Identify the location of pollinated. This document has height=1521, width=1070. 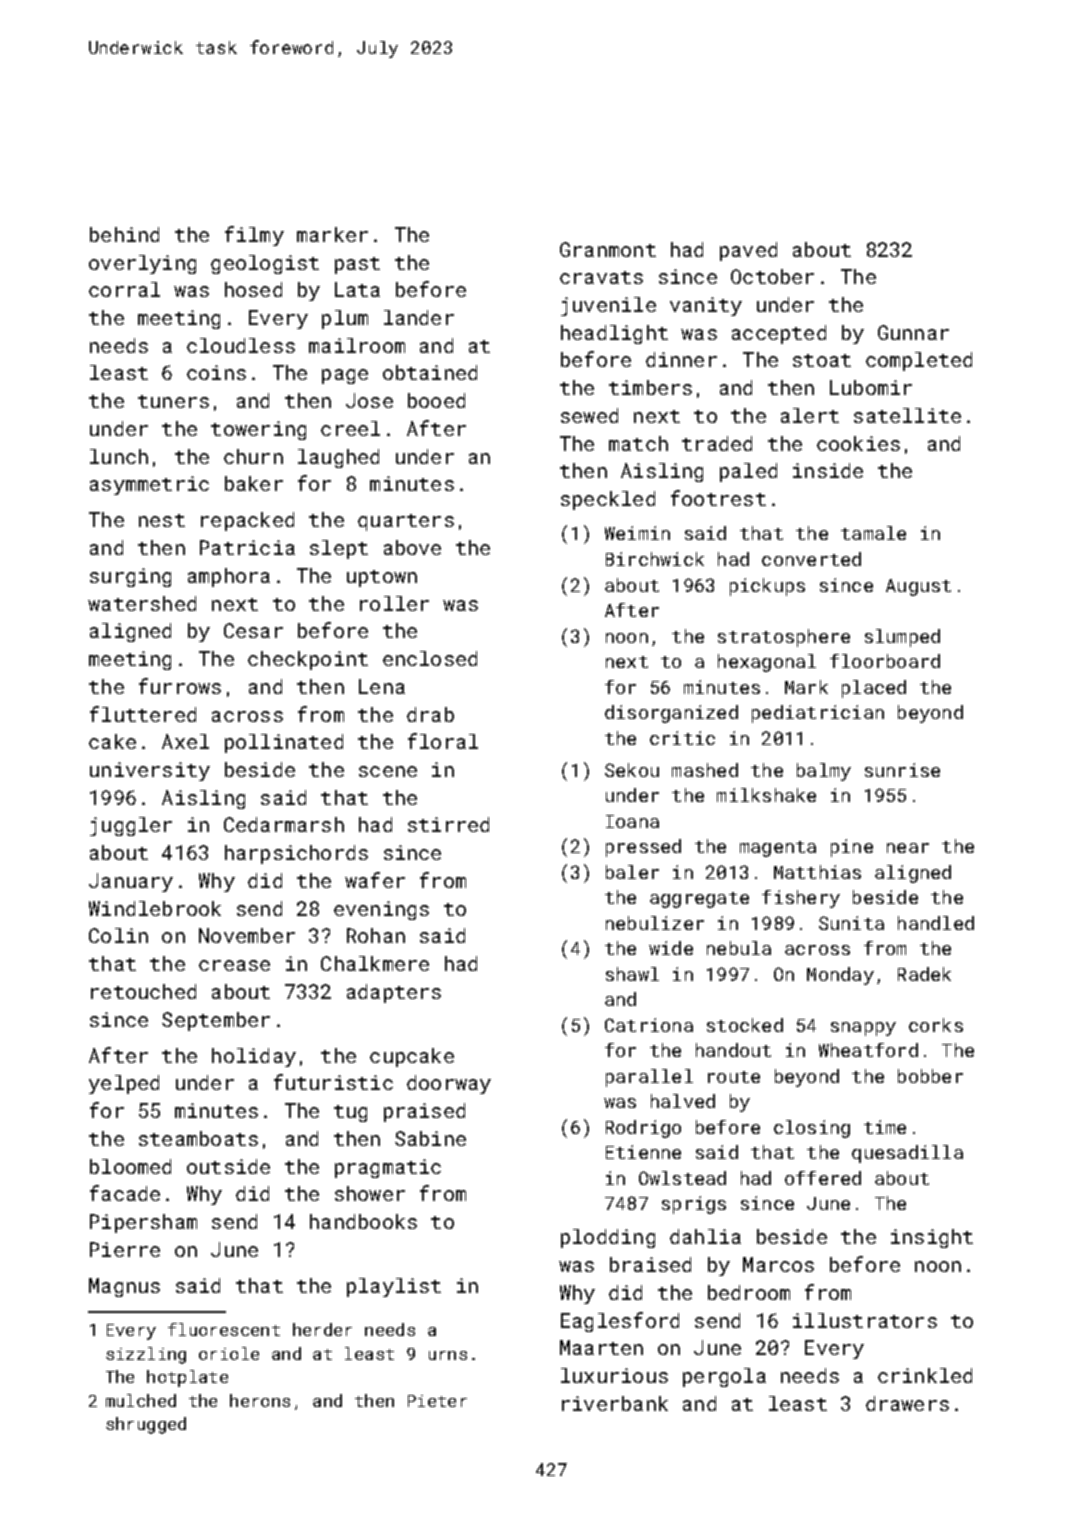
(284, 743).
